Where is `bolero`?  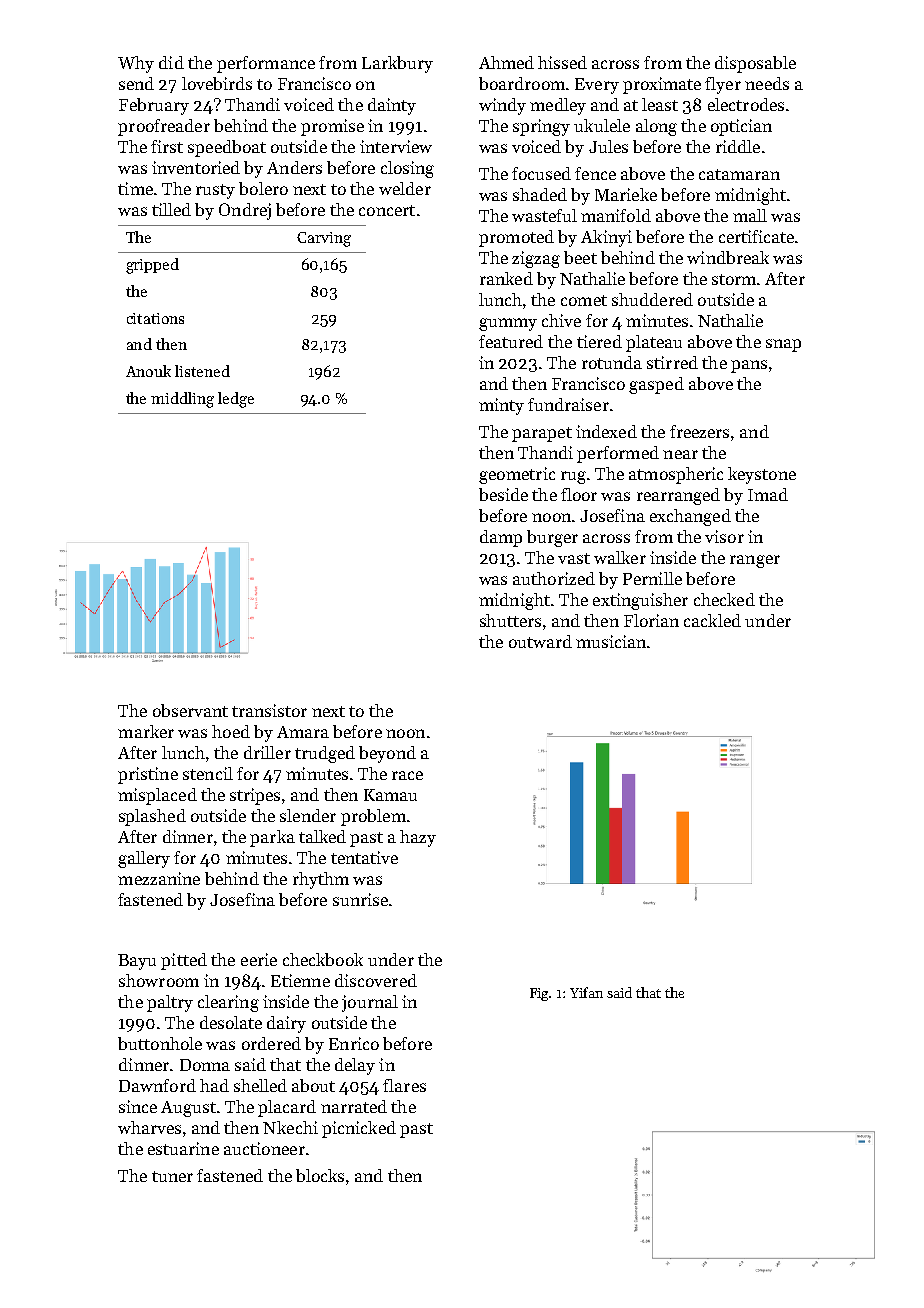 bolero is located at coordinates (263, 188).
